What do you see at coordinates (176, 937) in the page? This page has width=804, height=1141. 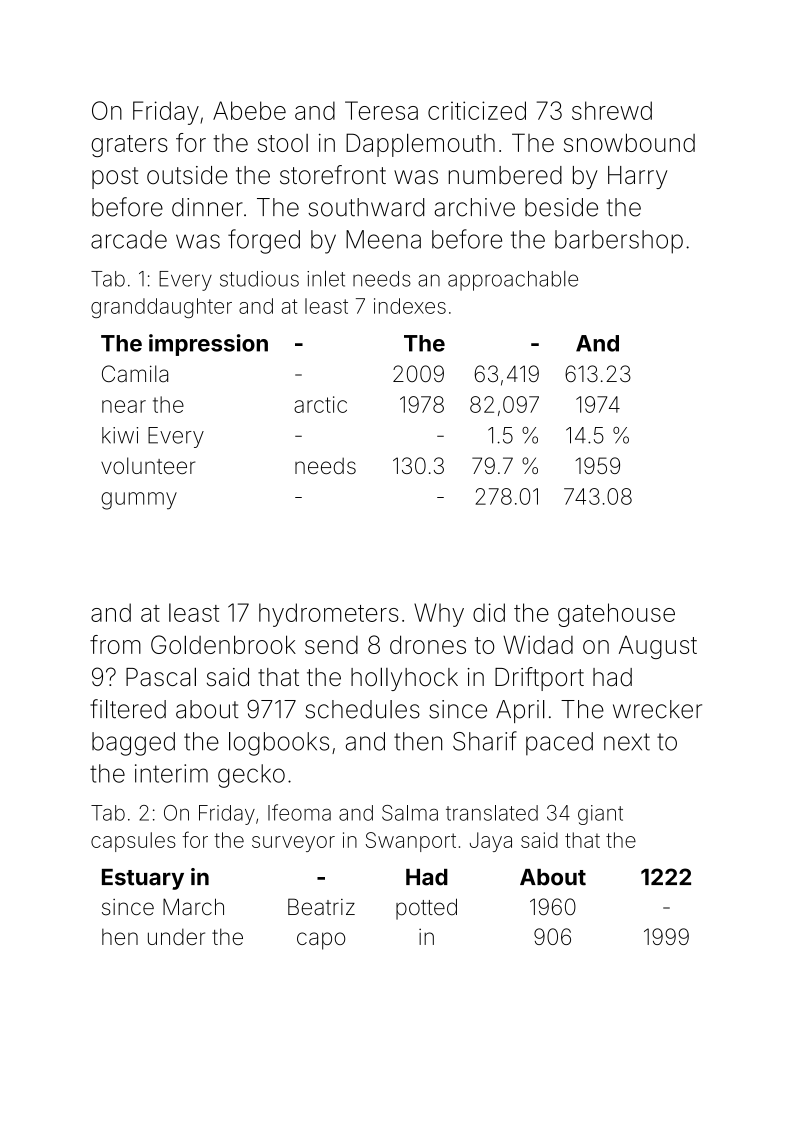 I see `under` at bounding box center [176, 937].
